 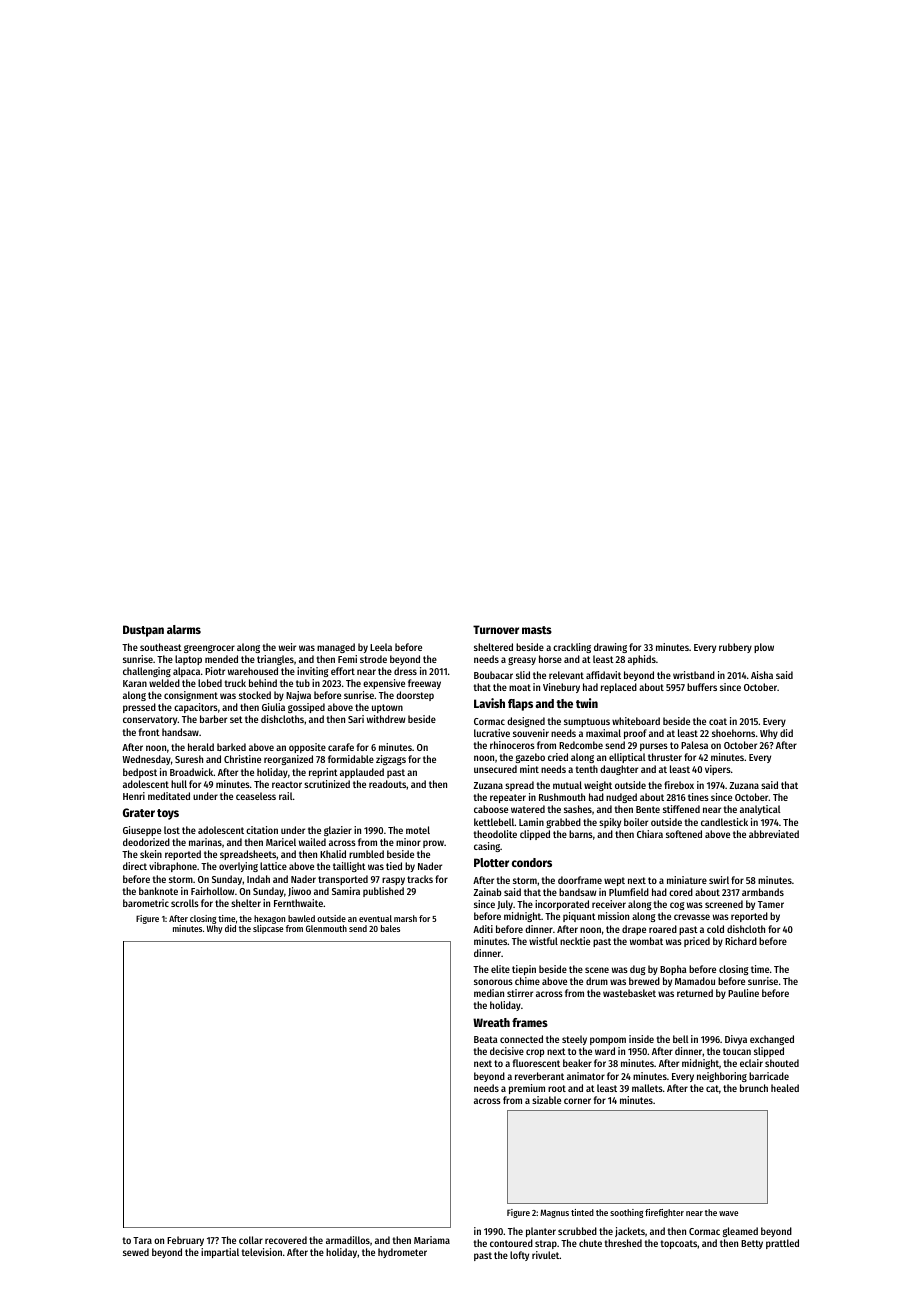 What do you see at coordinates (143, 631) in the screenshot?
I see `Dustpan` at bounding box center [143, 631].
